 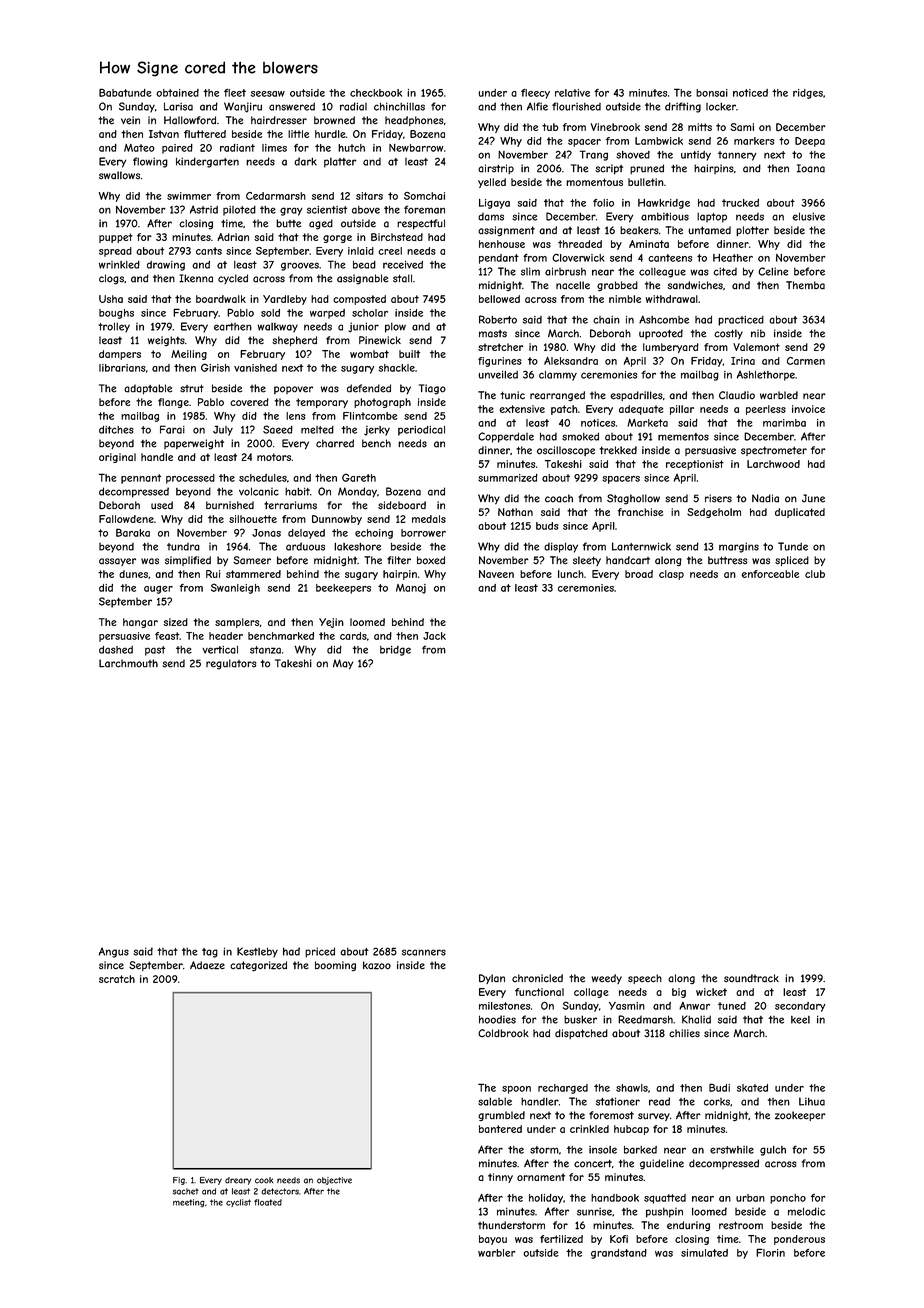 I want to click on Aminata, so click(x=649, y=244).
